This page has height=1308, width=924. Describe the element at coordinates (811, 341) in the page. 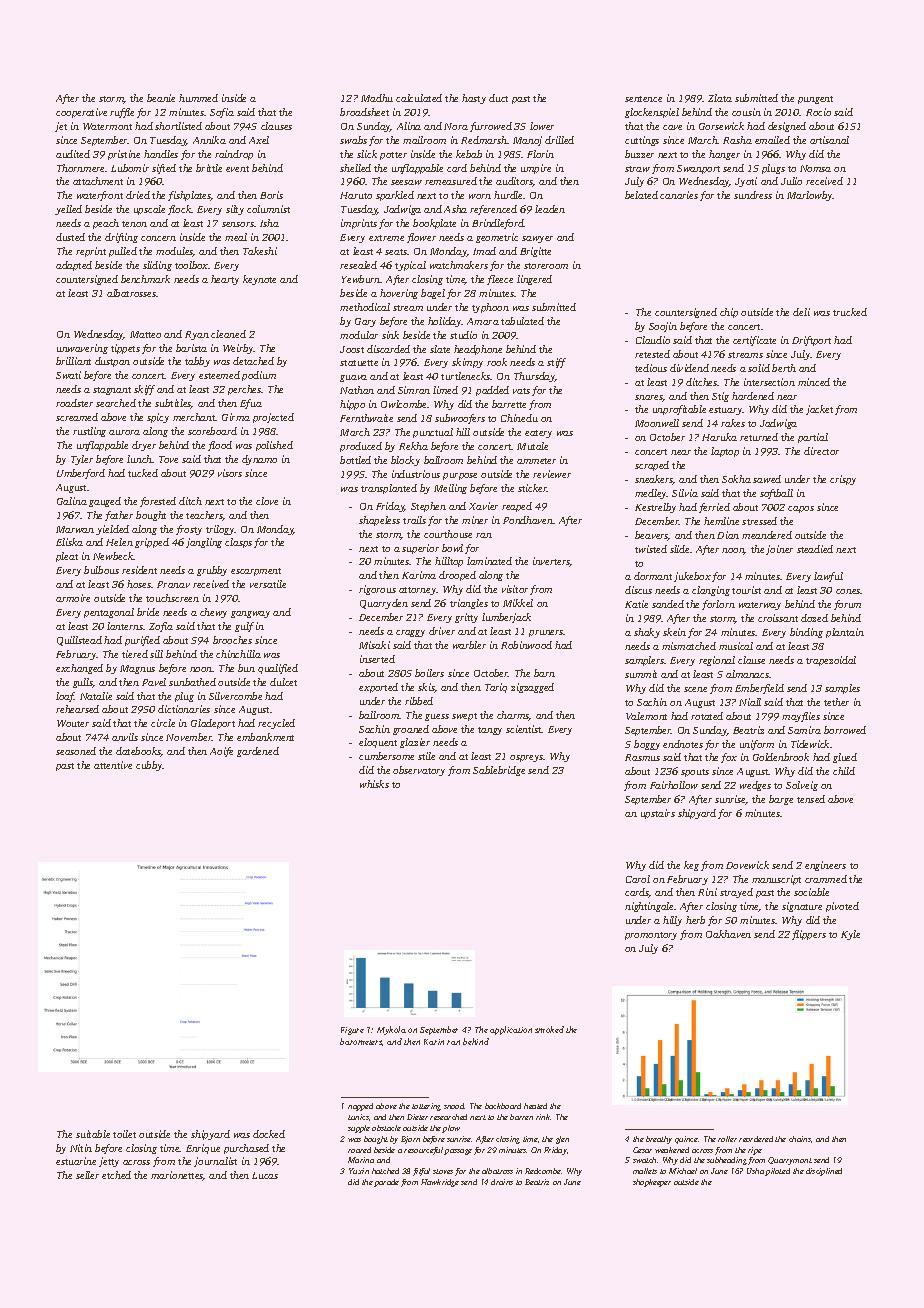

I see `Driftport` at that location.
